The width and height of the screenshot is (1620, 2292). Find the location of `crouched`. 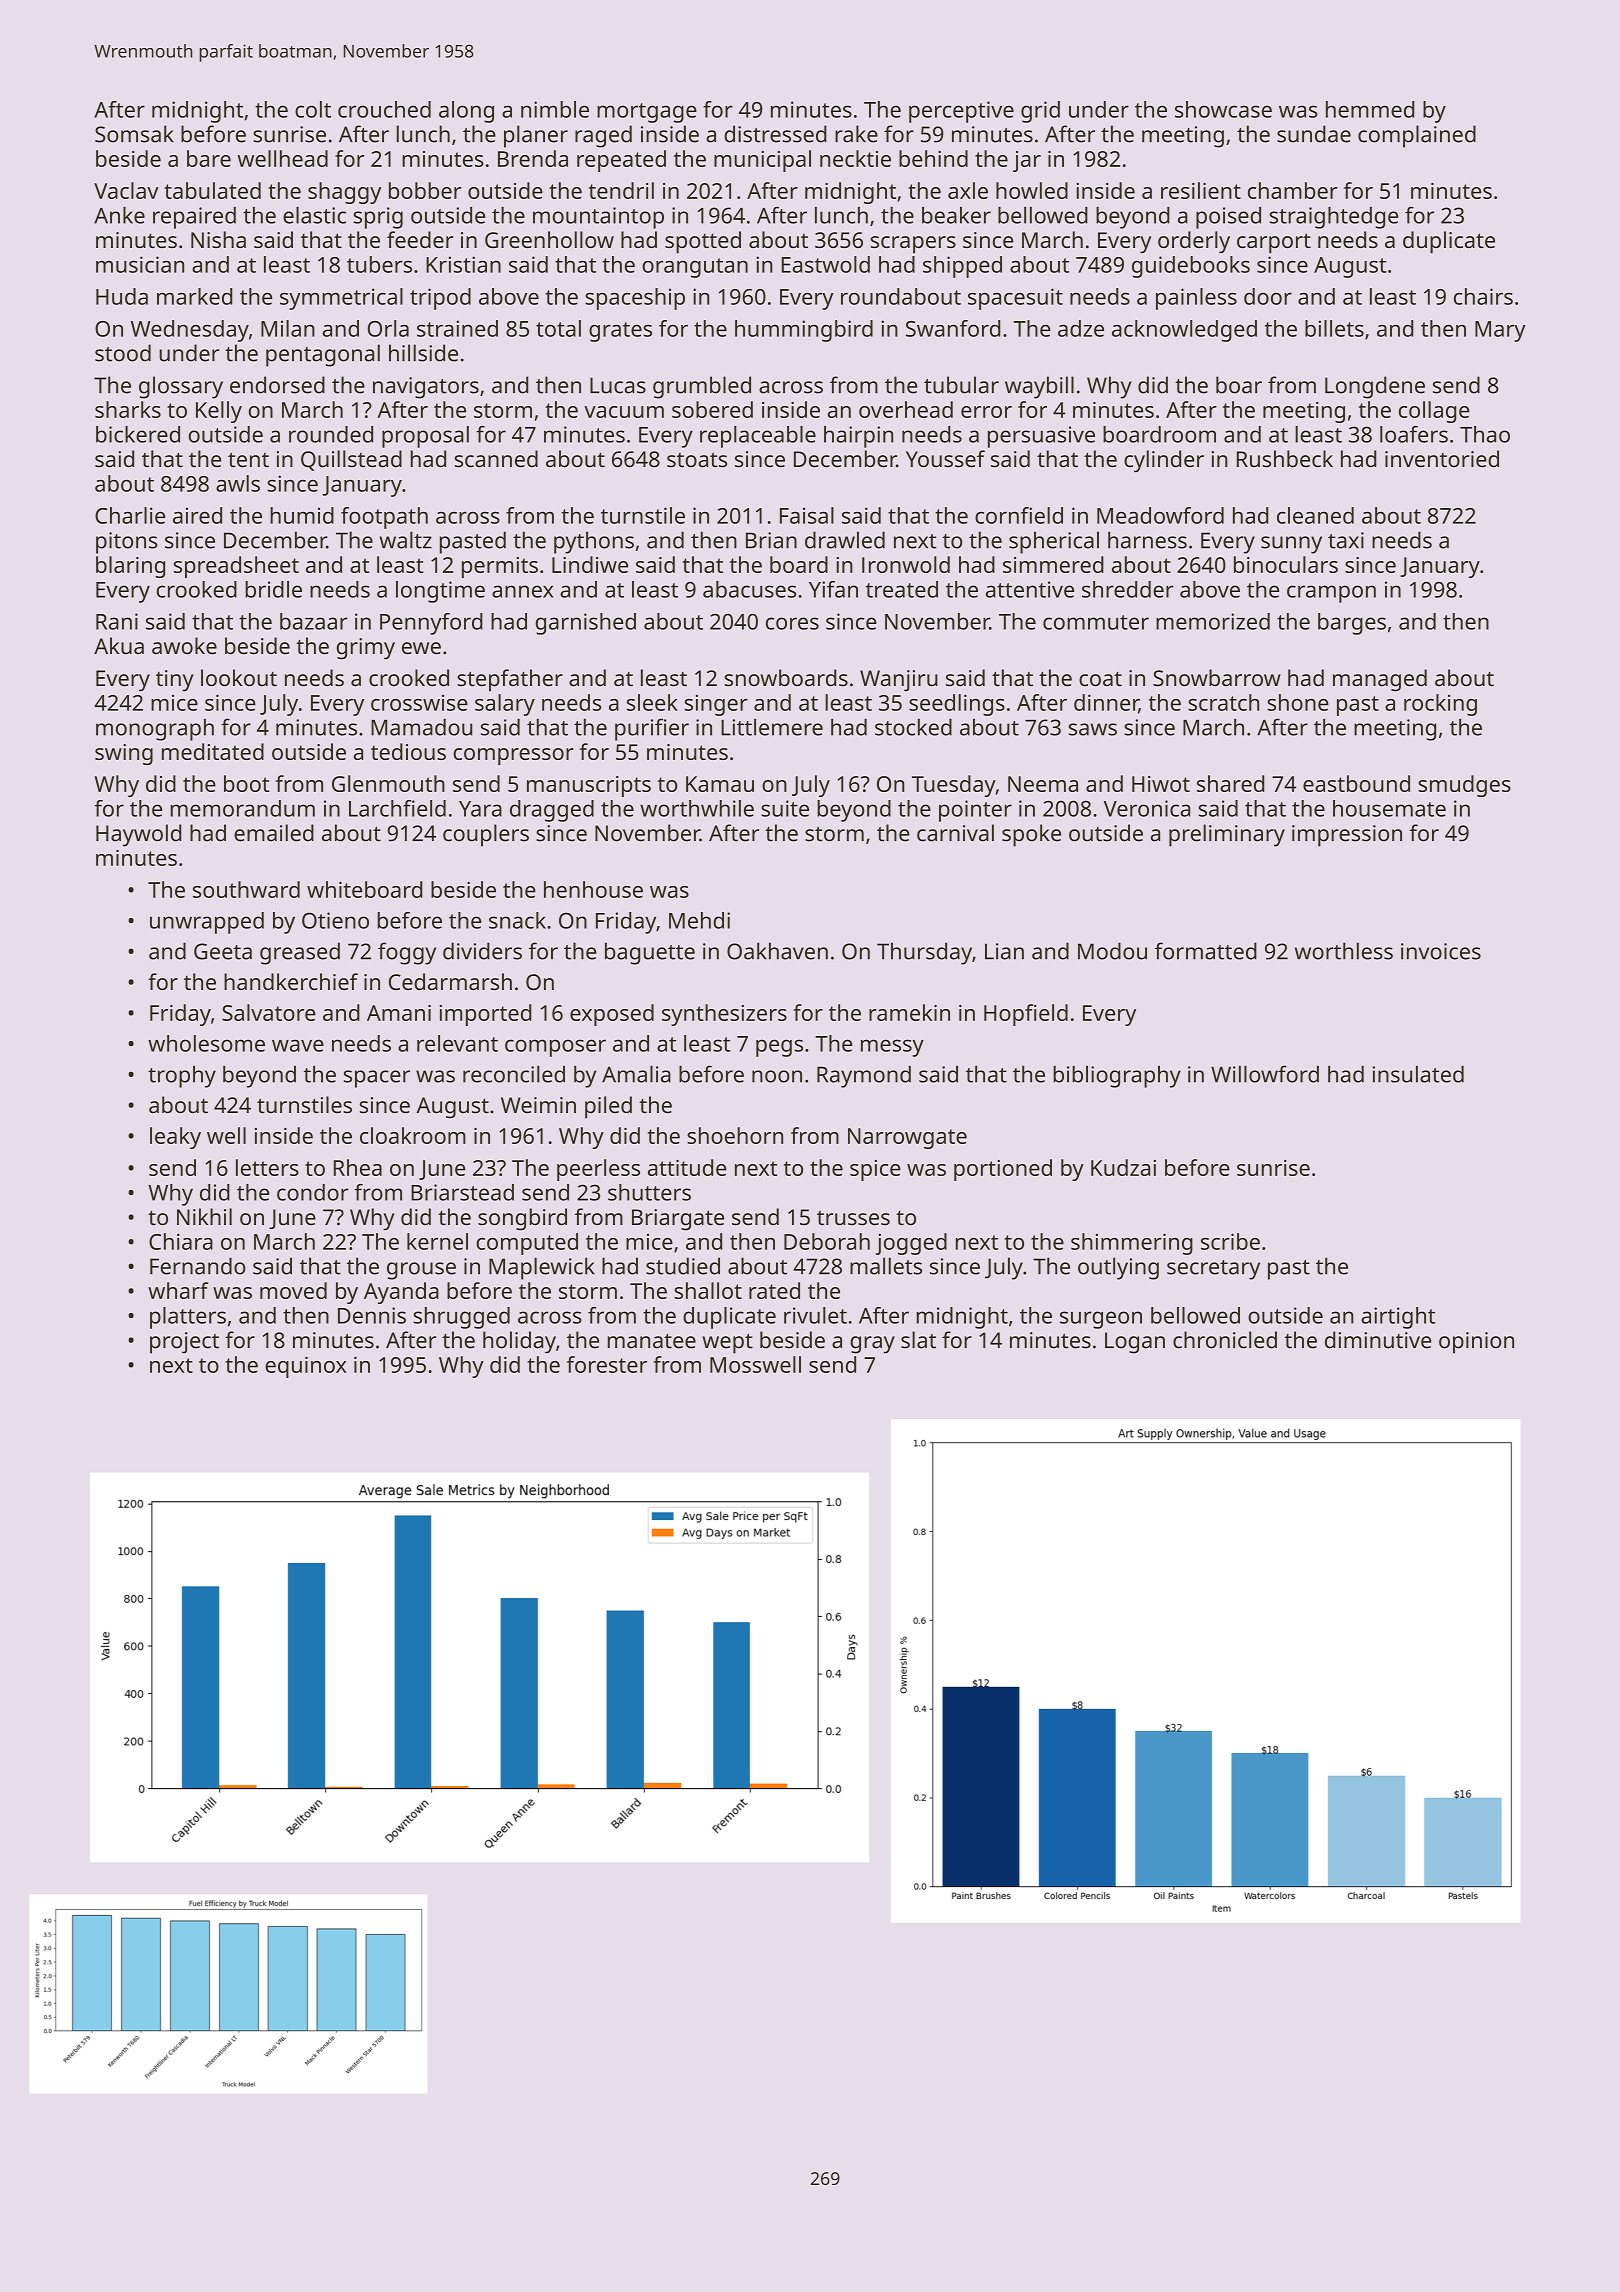

crouched is located at coordinates (384, 109).
